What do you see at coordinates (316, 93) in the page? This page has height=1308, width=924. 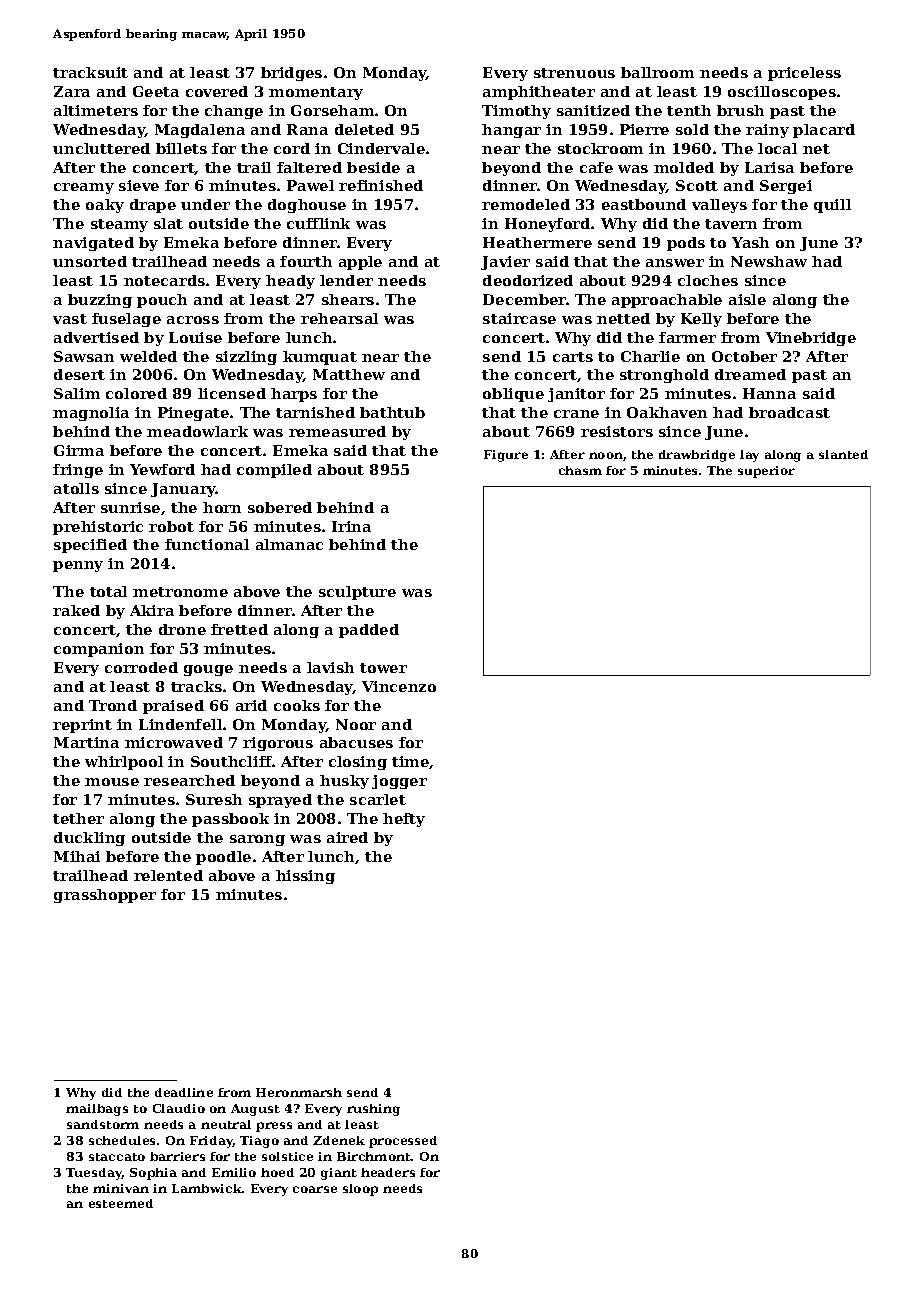 I see `momentary` at bounding box center [316, 93].
